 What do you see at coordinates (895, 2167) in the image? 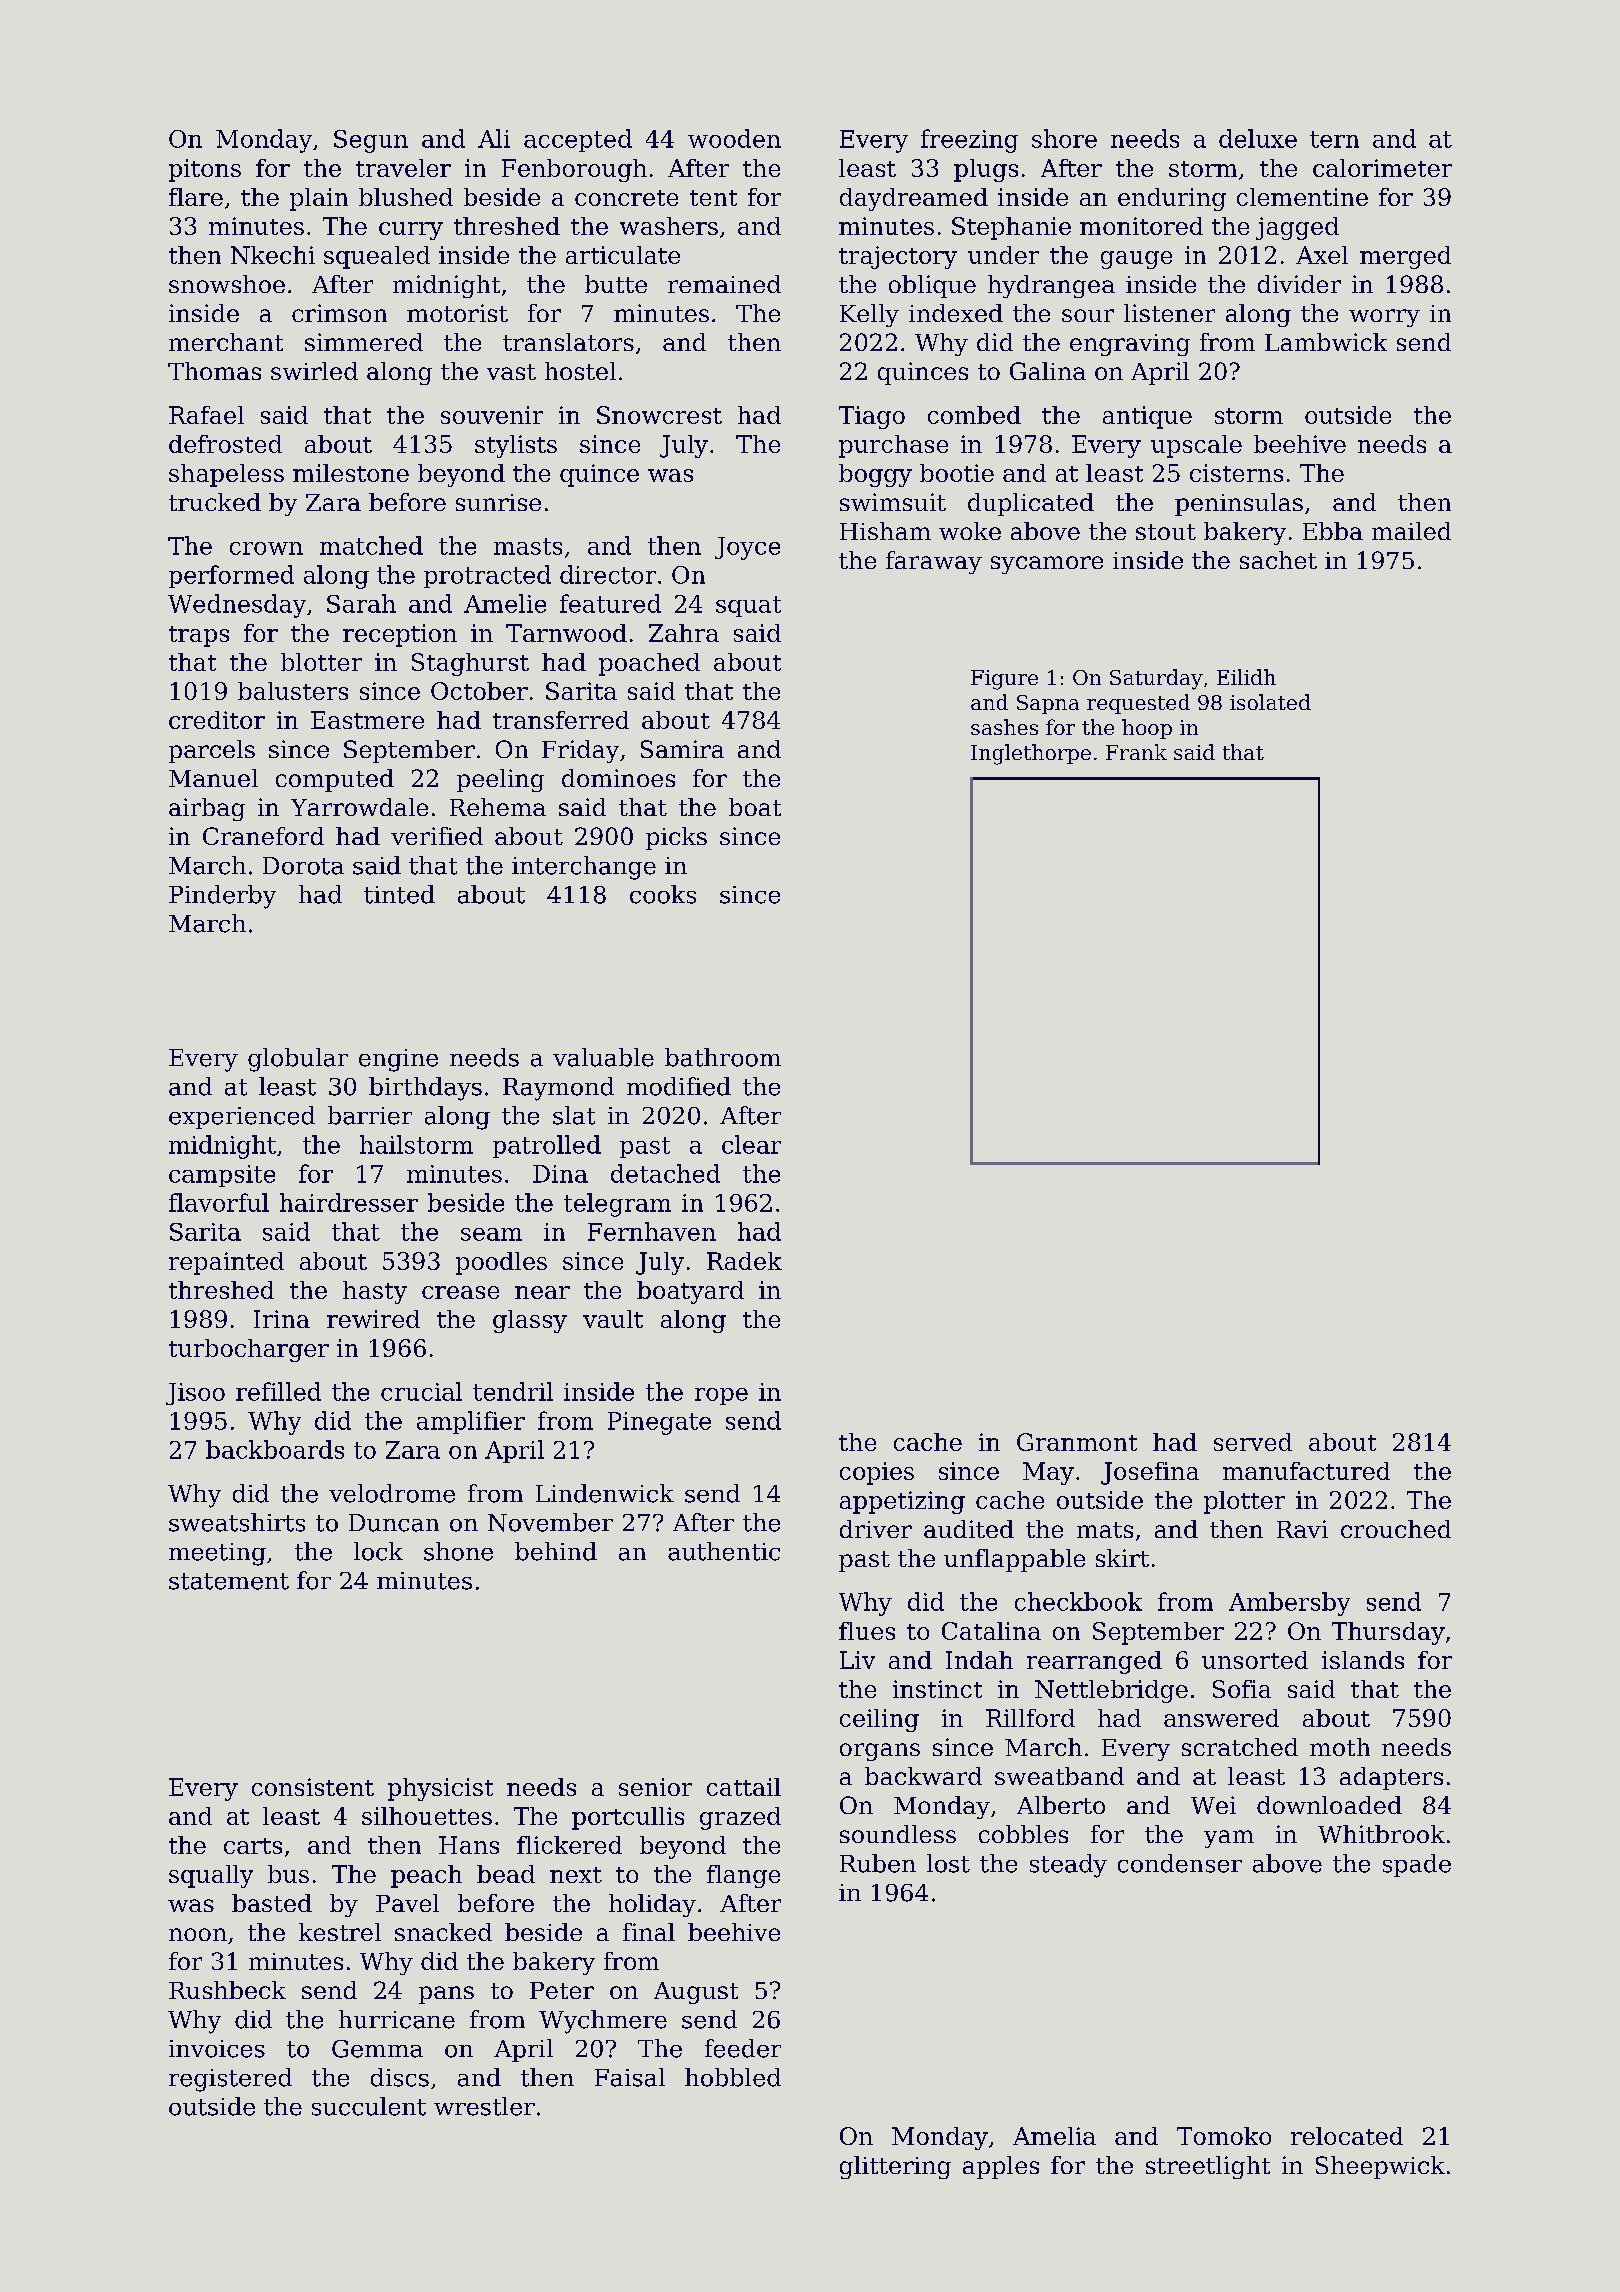
I see `glittering` at bounding box center [895, 2167].
